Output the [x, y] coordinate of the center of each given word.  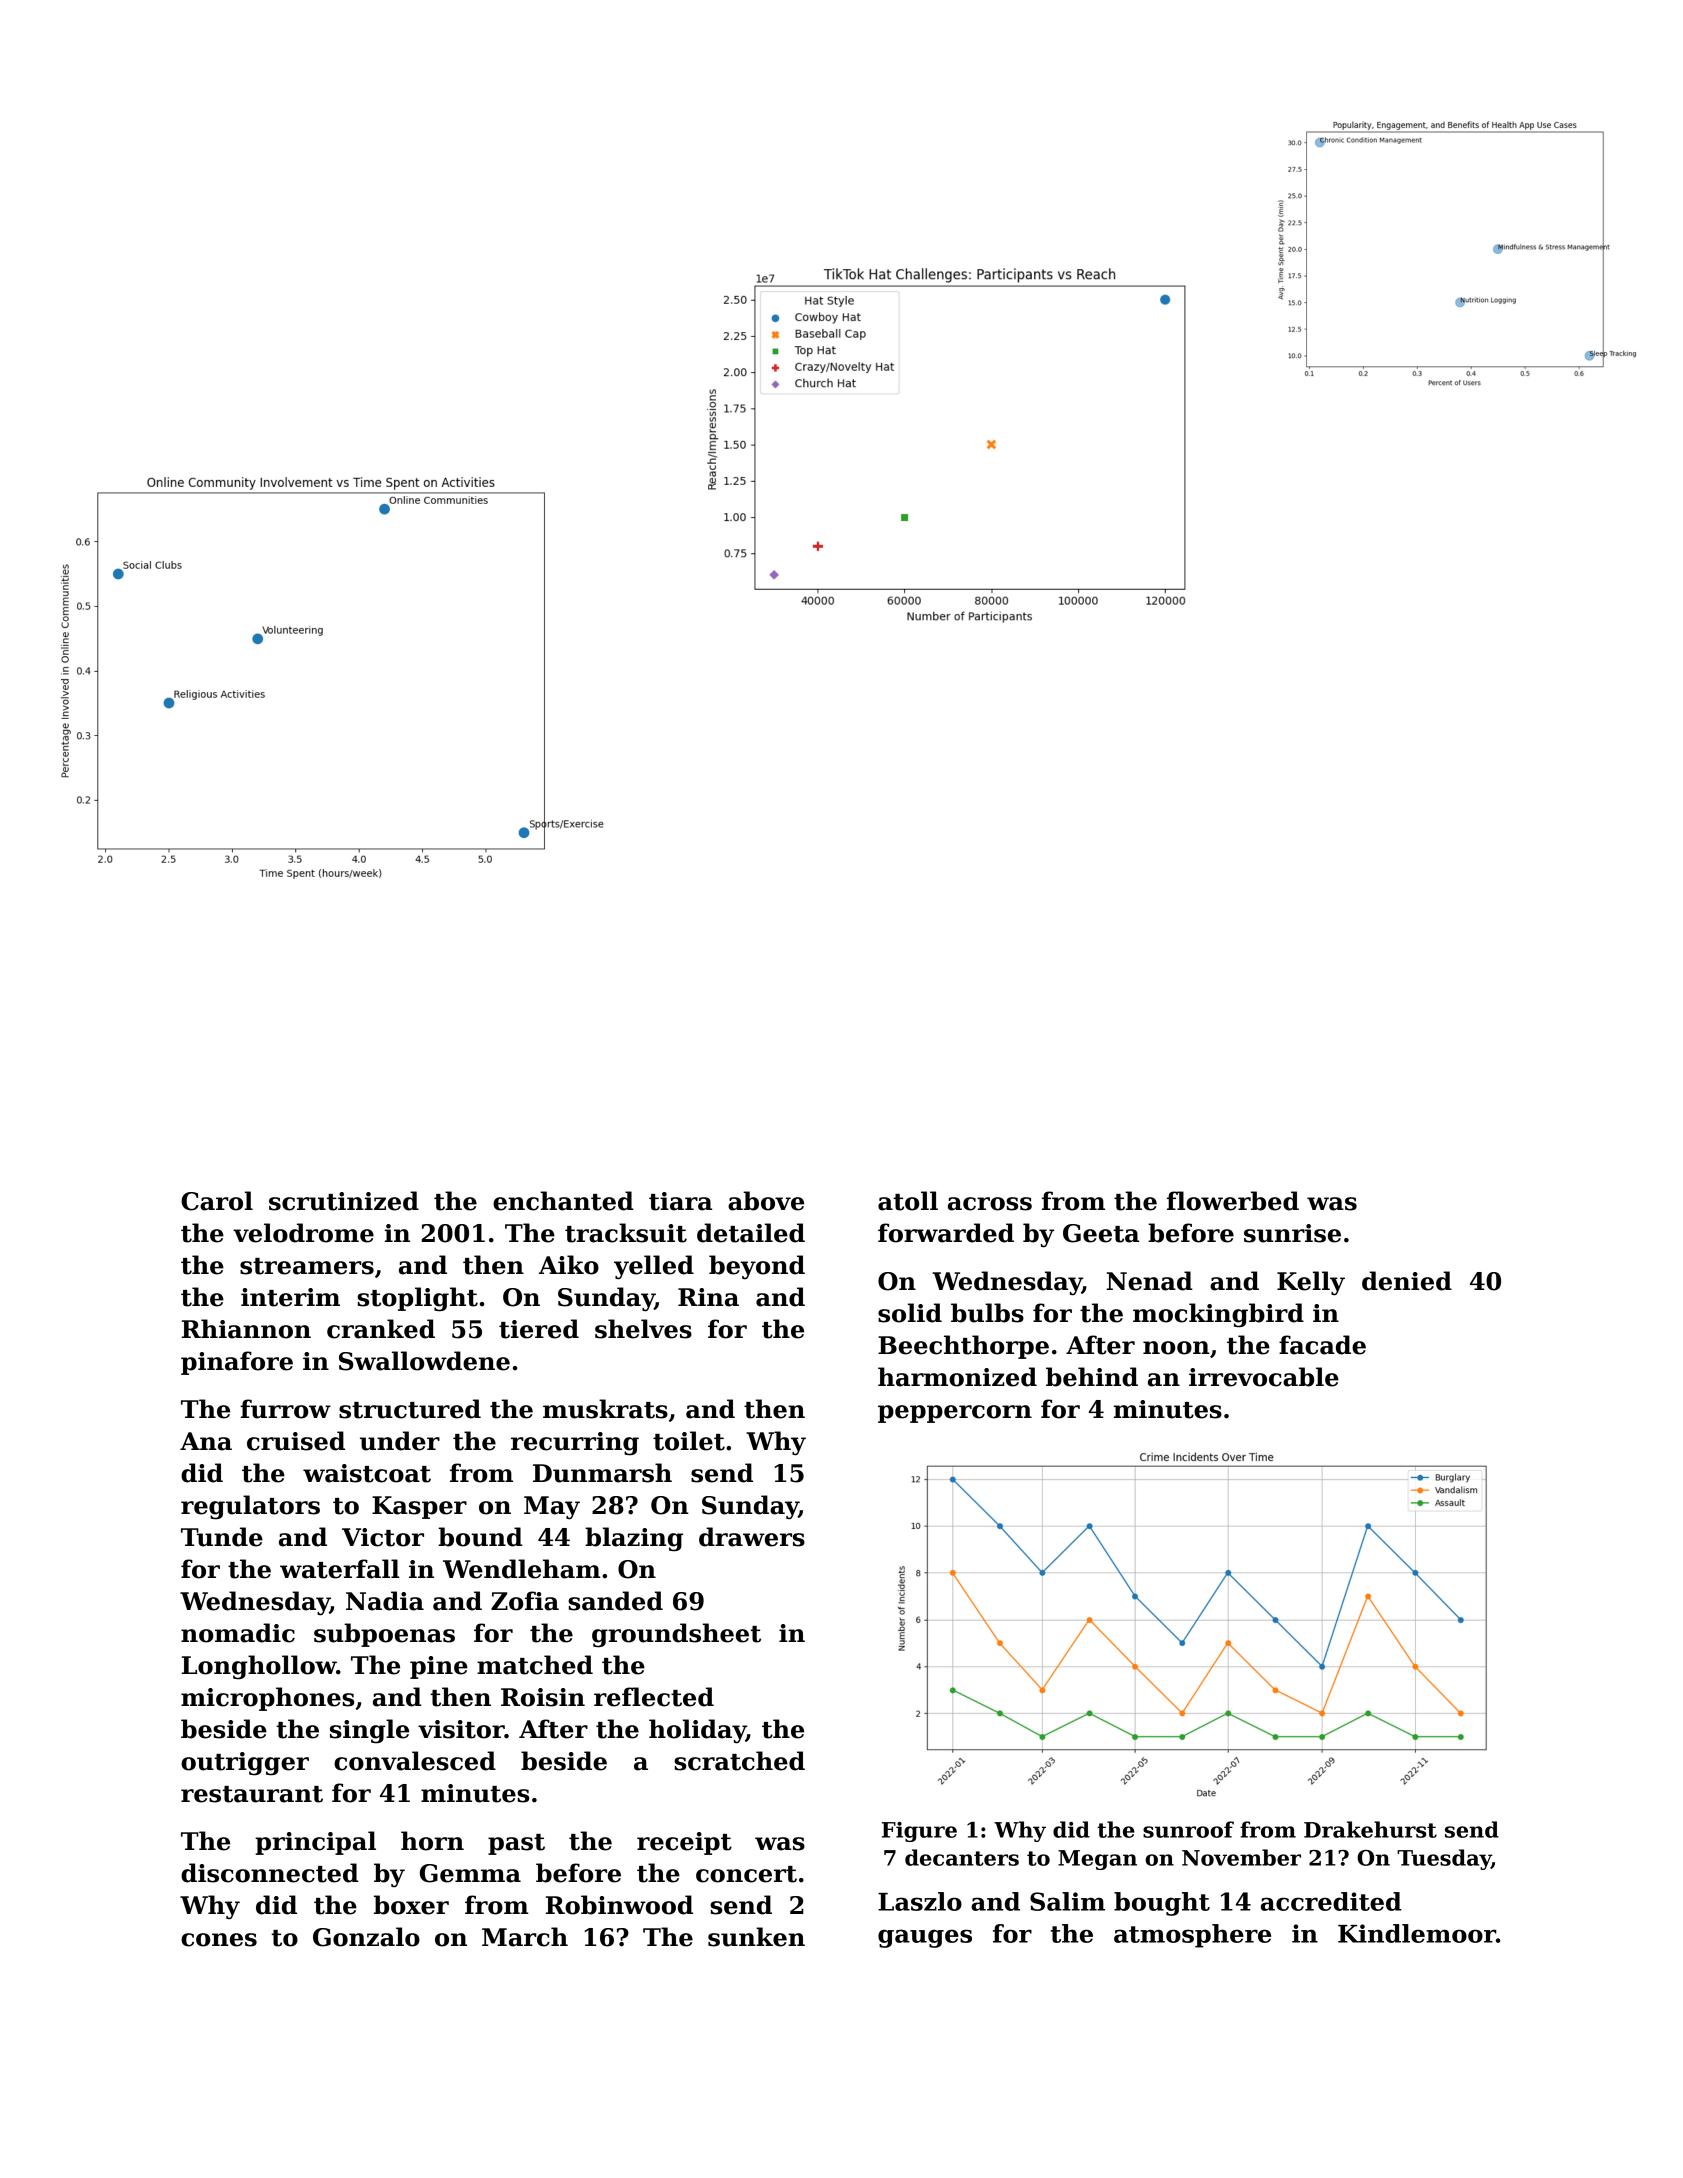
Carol [217, 1201]
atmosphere [1192, 1936]
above [766, 1201]
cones [219, 1940]
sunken [756, 1937]
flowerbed [1233, 1201]
